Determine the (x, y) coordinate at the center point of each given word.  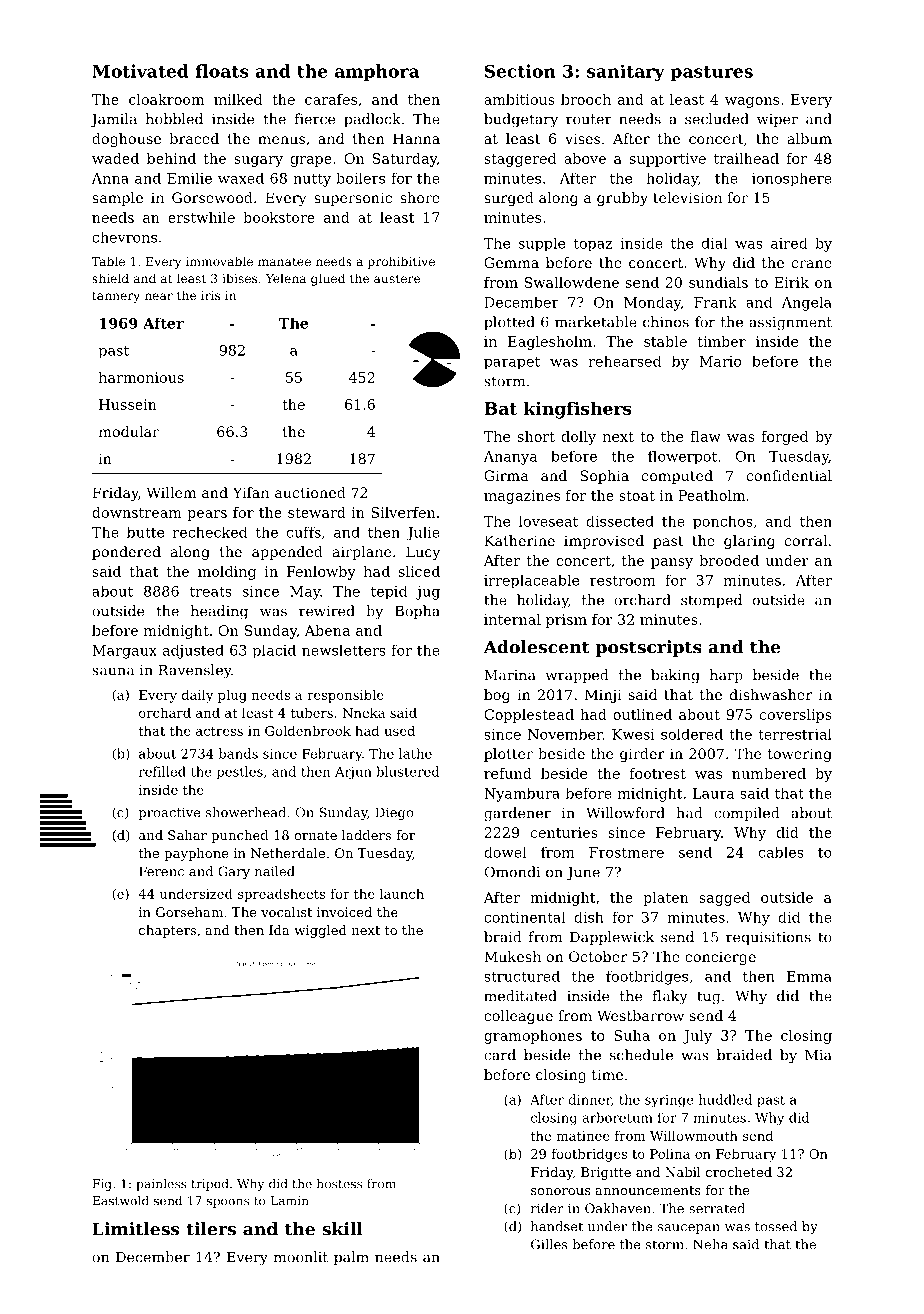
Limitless (135, 1229)
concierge (720, 958)
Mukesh (512, 956)
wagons (752, 102)
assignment (790, 324)
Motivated (140, 71)
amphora (377, 72)
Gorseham (189, 912)
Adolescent (536, 647)
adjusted (193, 652)
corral (806, 540)
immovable (219, 261)
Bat (500, 408)
